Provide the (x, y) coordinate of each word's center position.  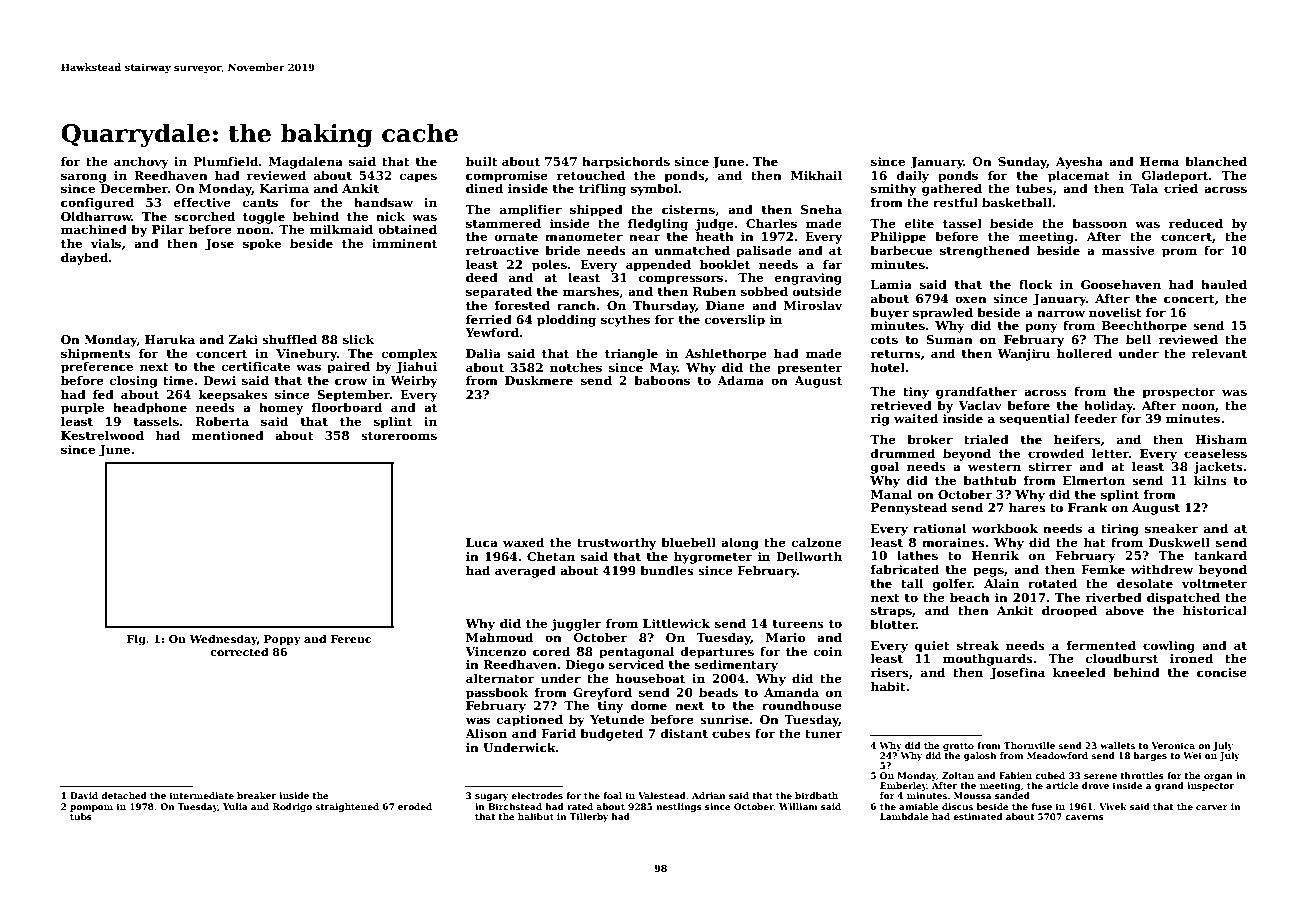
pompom (91, 808)
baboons (662, 380)
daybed (84, 259)
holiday (1108, 407)
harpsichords (626, 163)
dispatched (1183, 599)
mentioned (228, 435)
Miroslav (813, 305)
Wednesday (223, 640)
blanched (1216, 161)
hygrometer (713, 558)
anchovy (141, 163)
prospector (1179, 393)
